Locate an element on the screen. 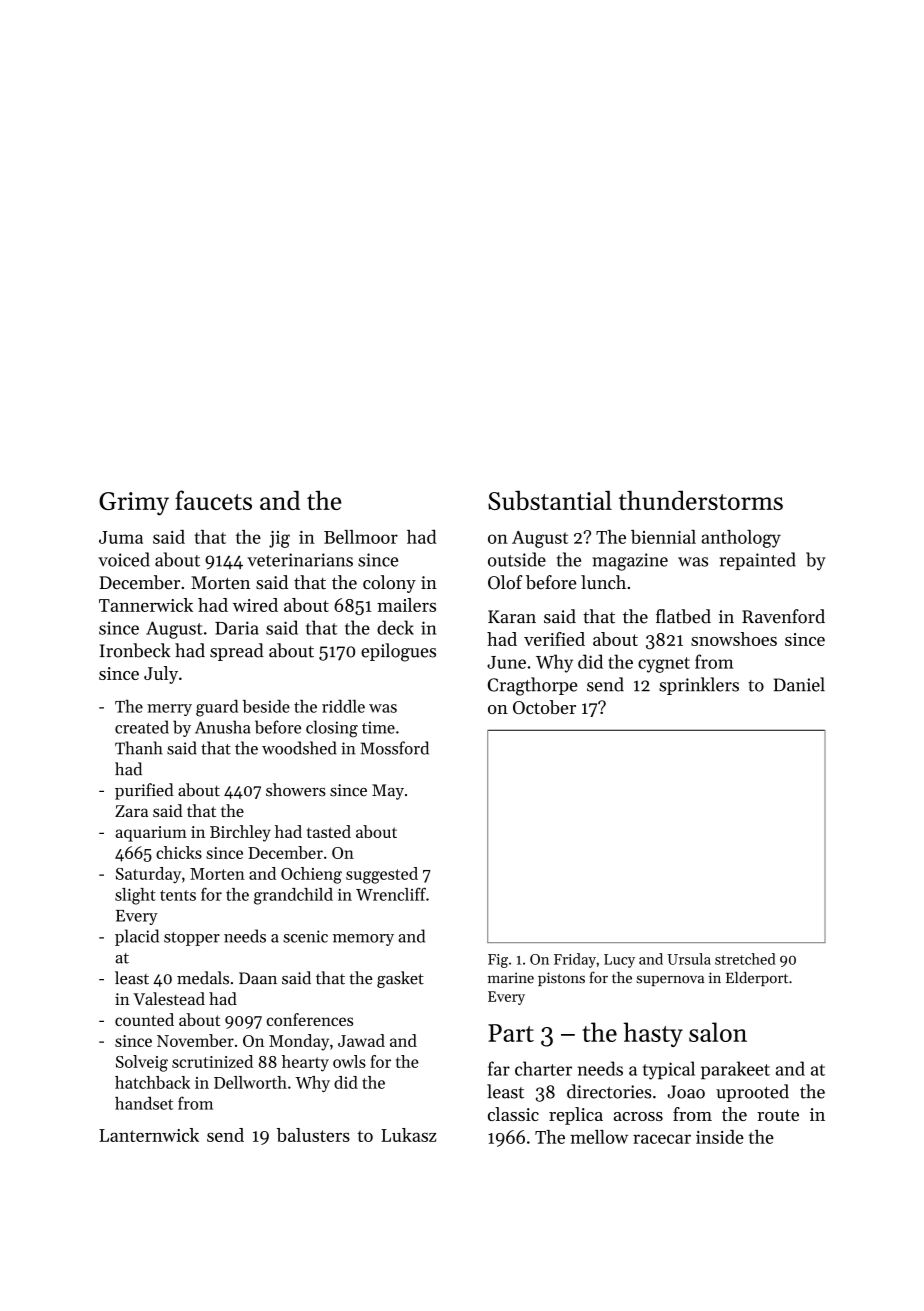 The width and height of the screenshot is (924, 1311). Ursula is located at coordinates (689, 959).
